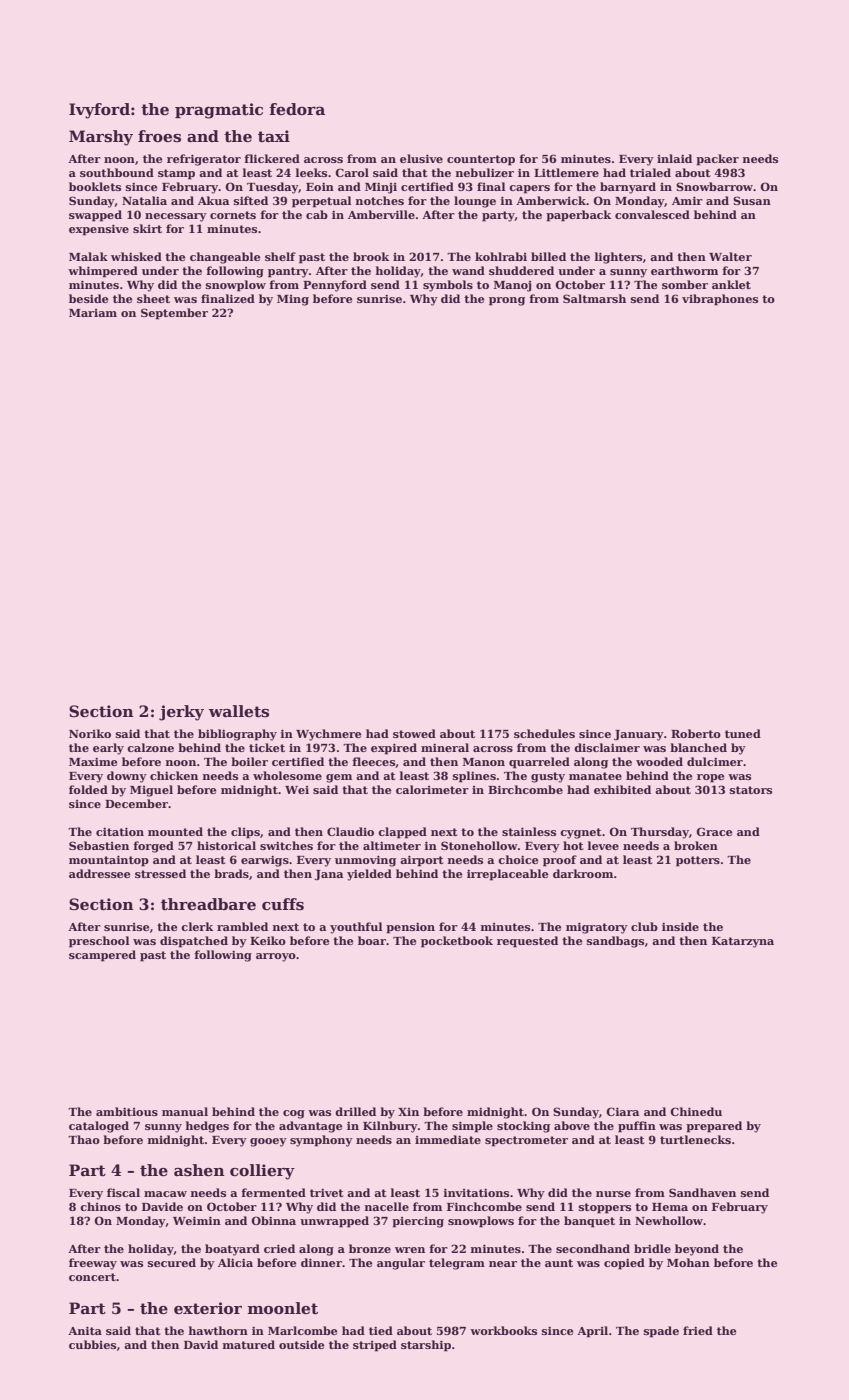 Image resolution: width=849 pixels, height=1400 pixels. Describe the element at coordinates (293, 300) in the document. I see `Ming` at that location.
